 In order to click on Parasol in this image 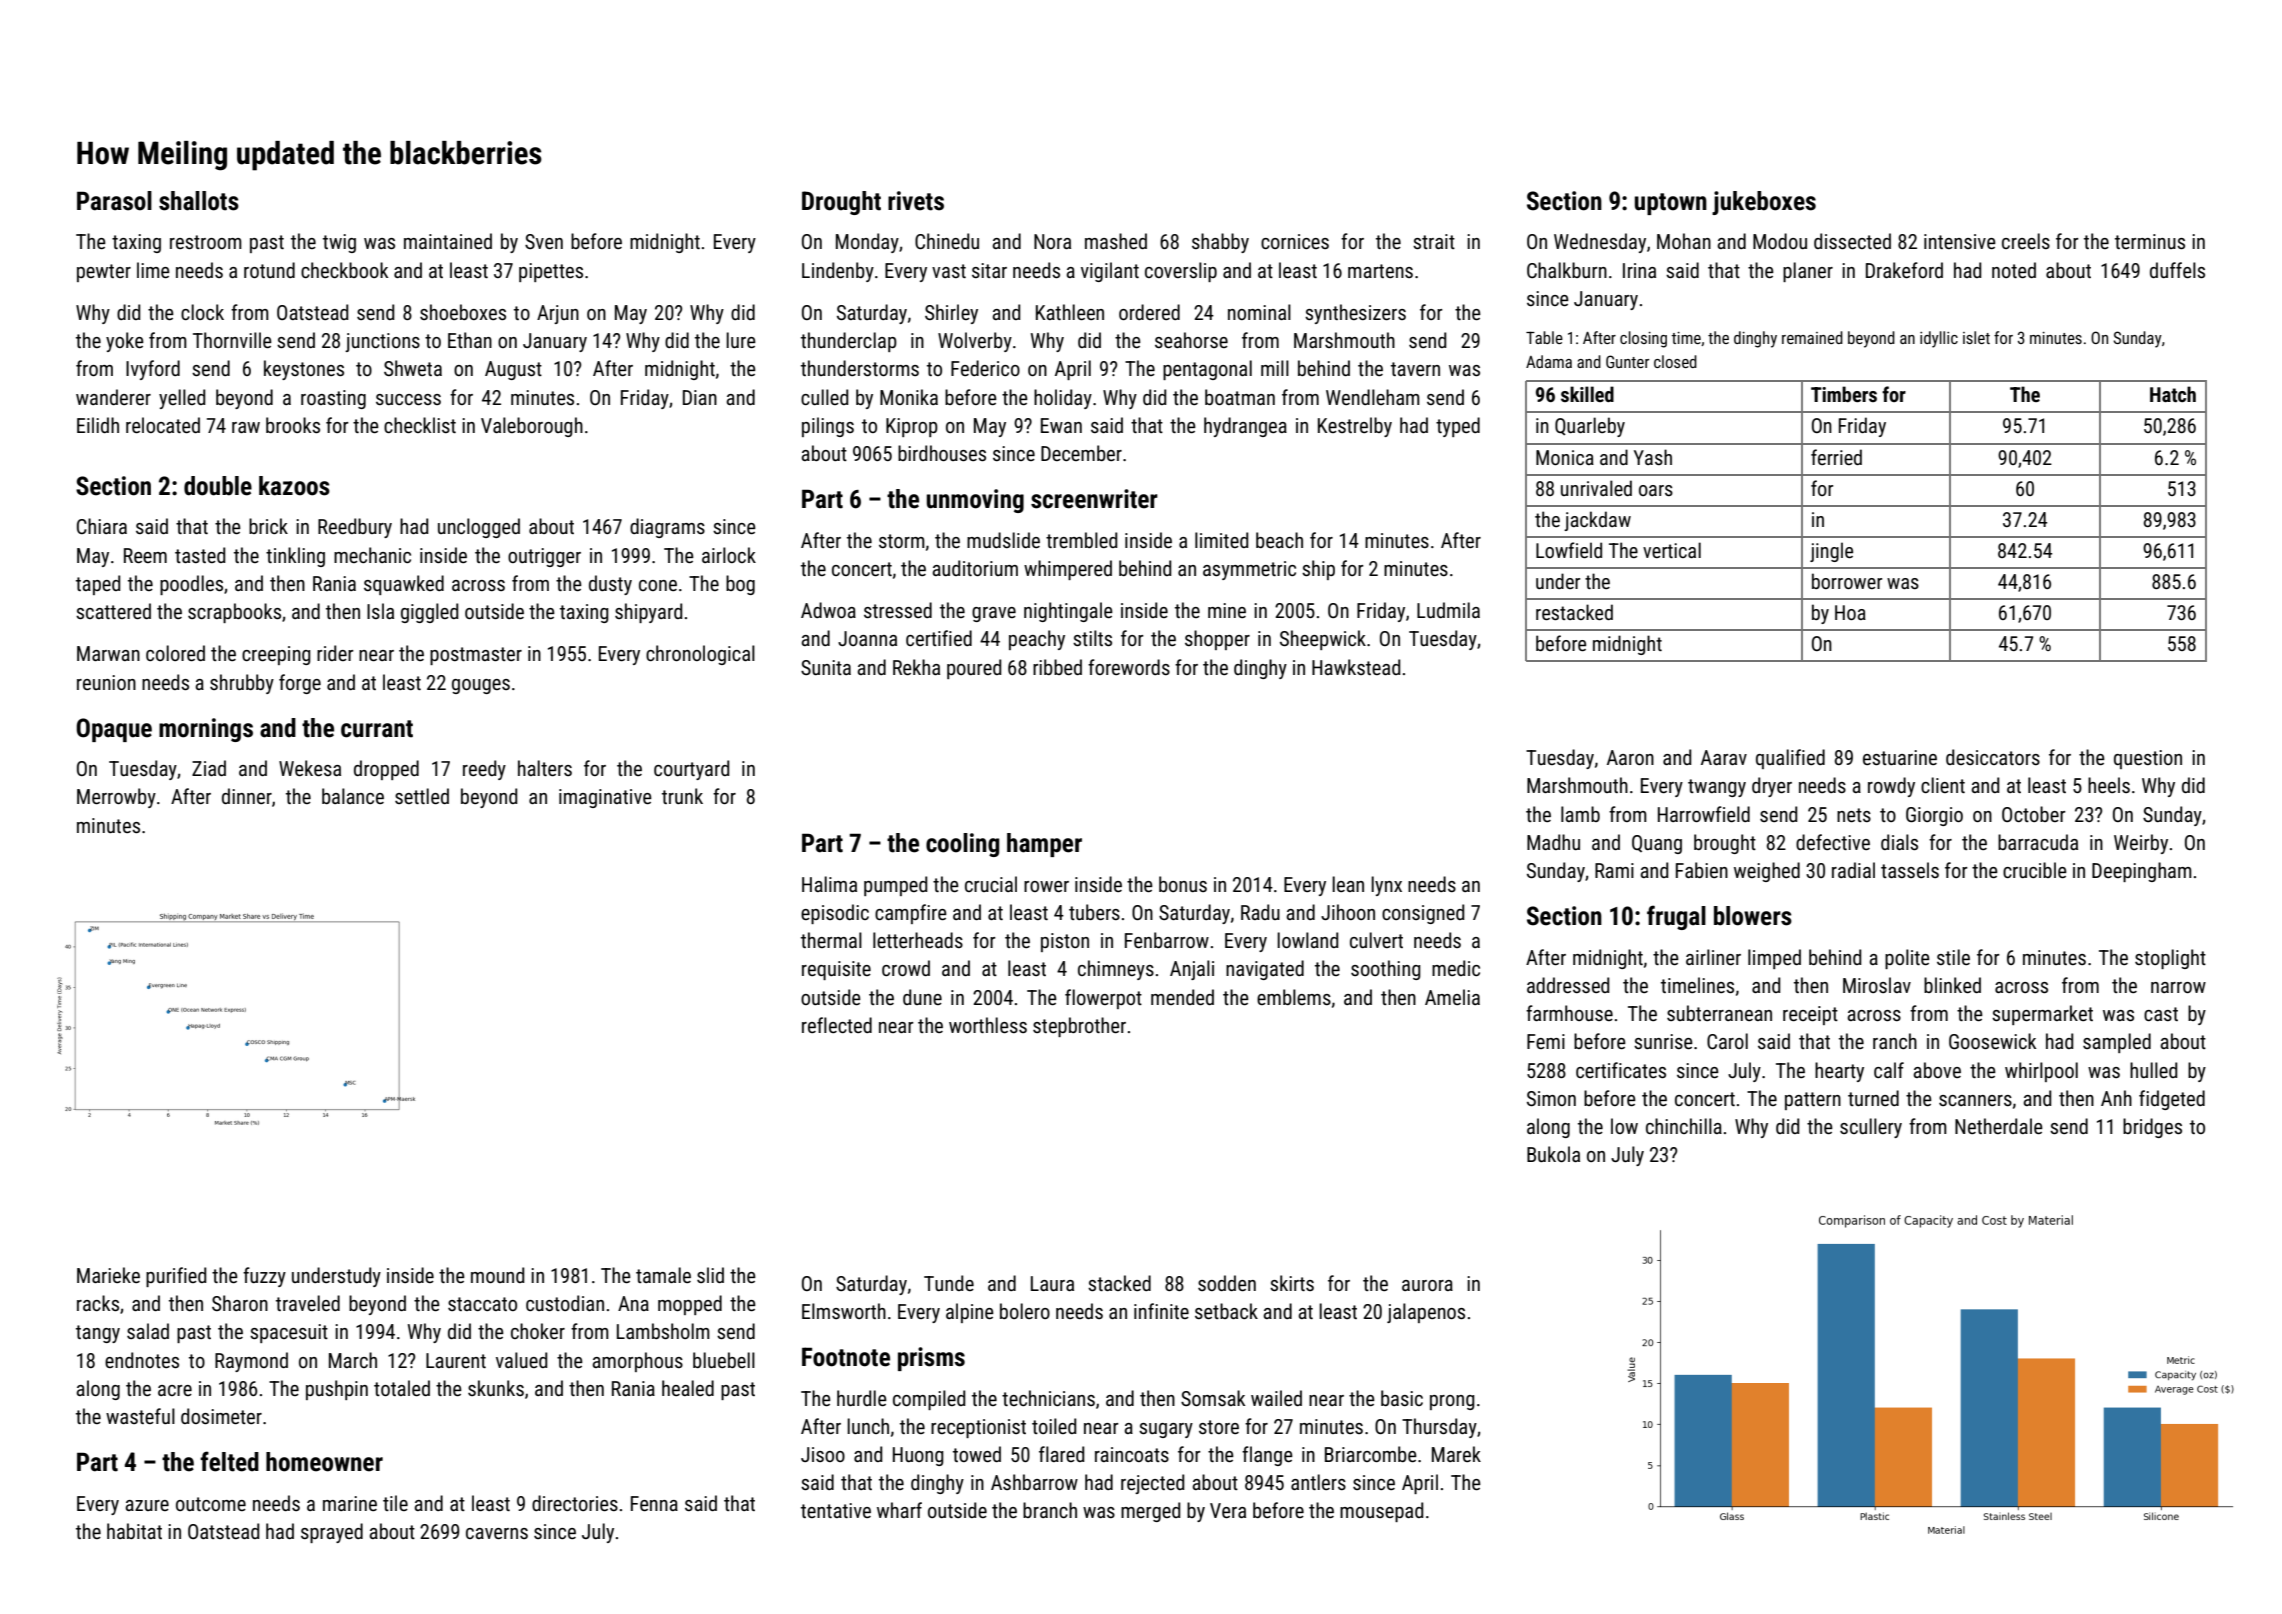, I will do `click(114, 201)`.
